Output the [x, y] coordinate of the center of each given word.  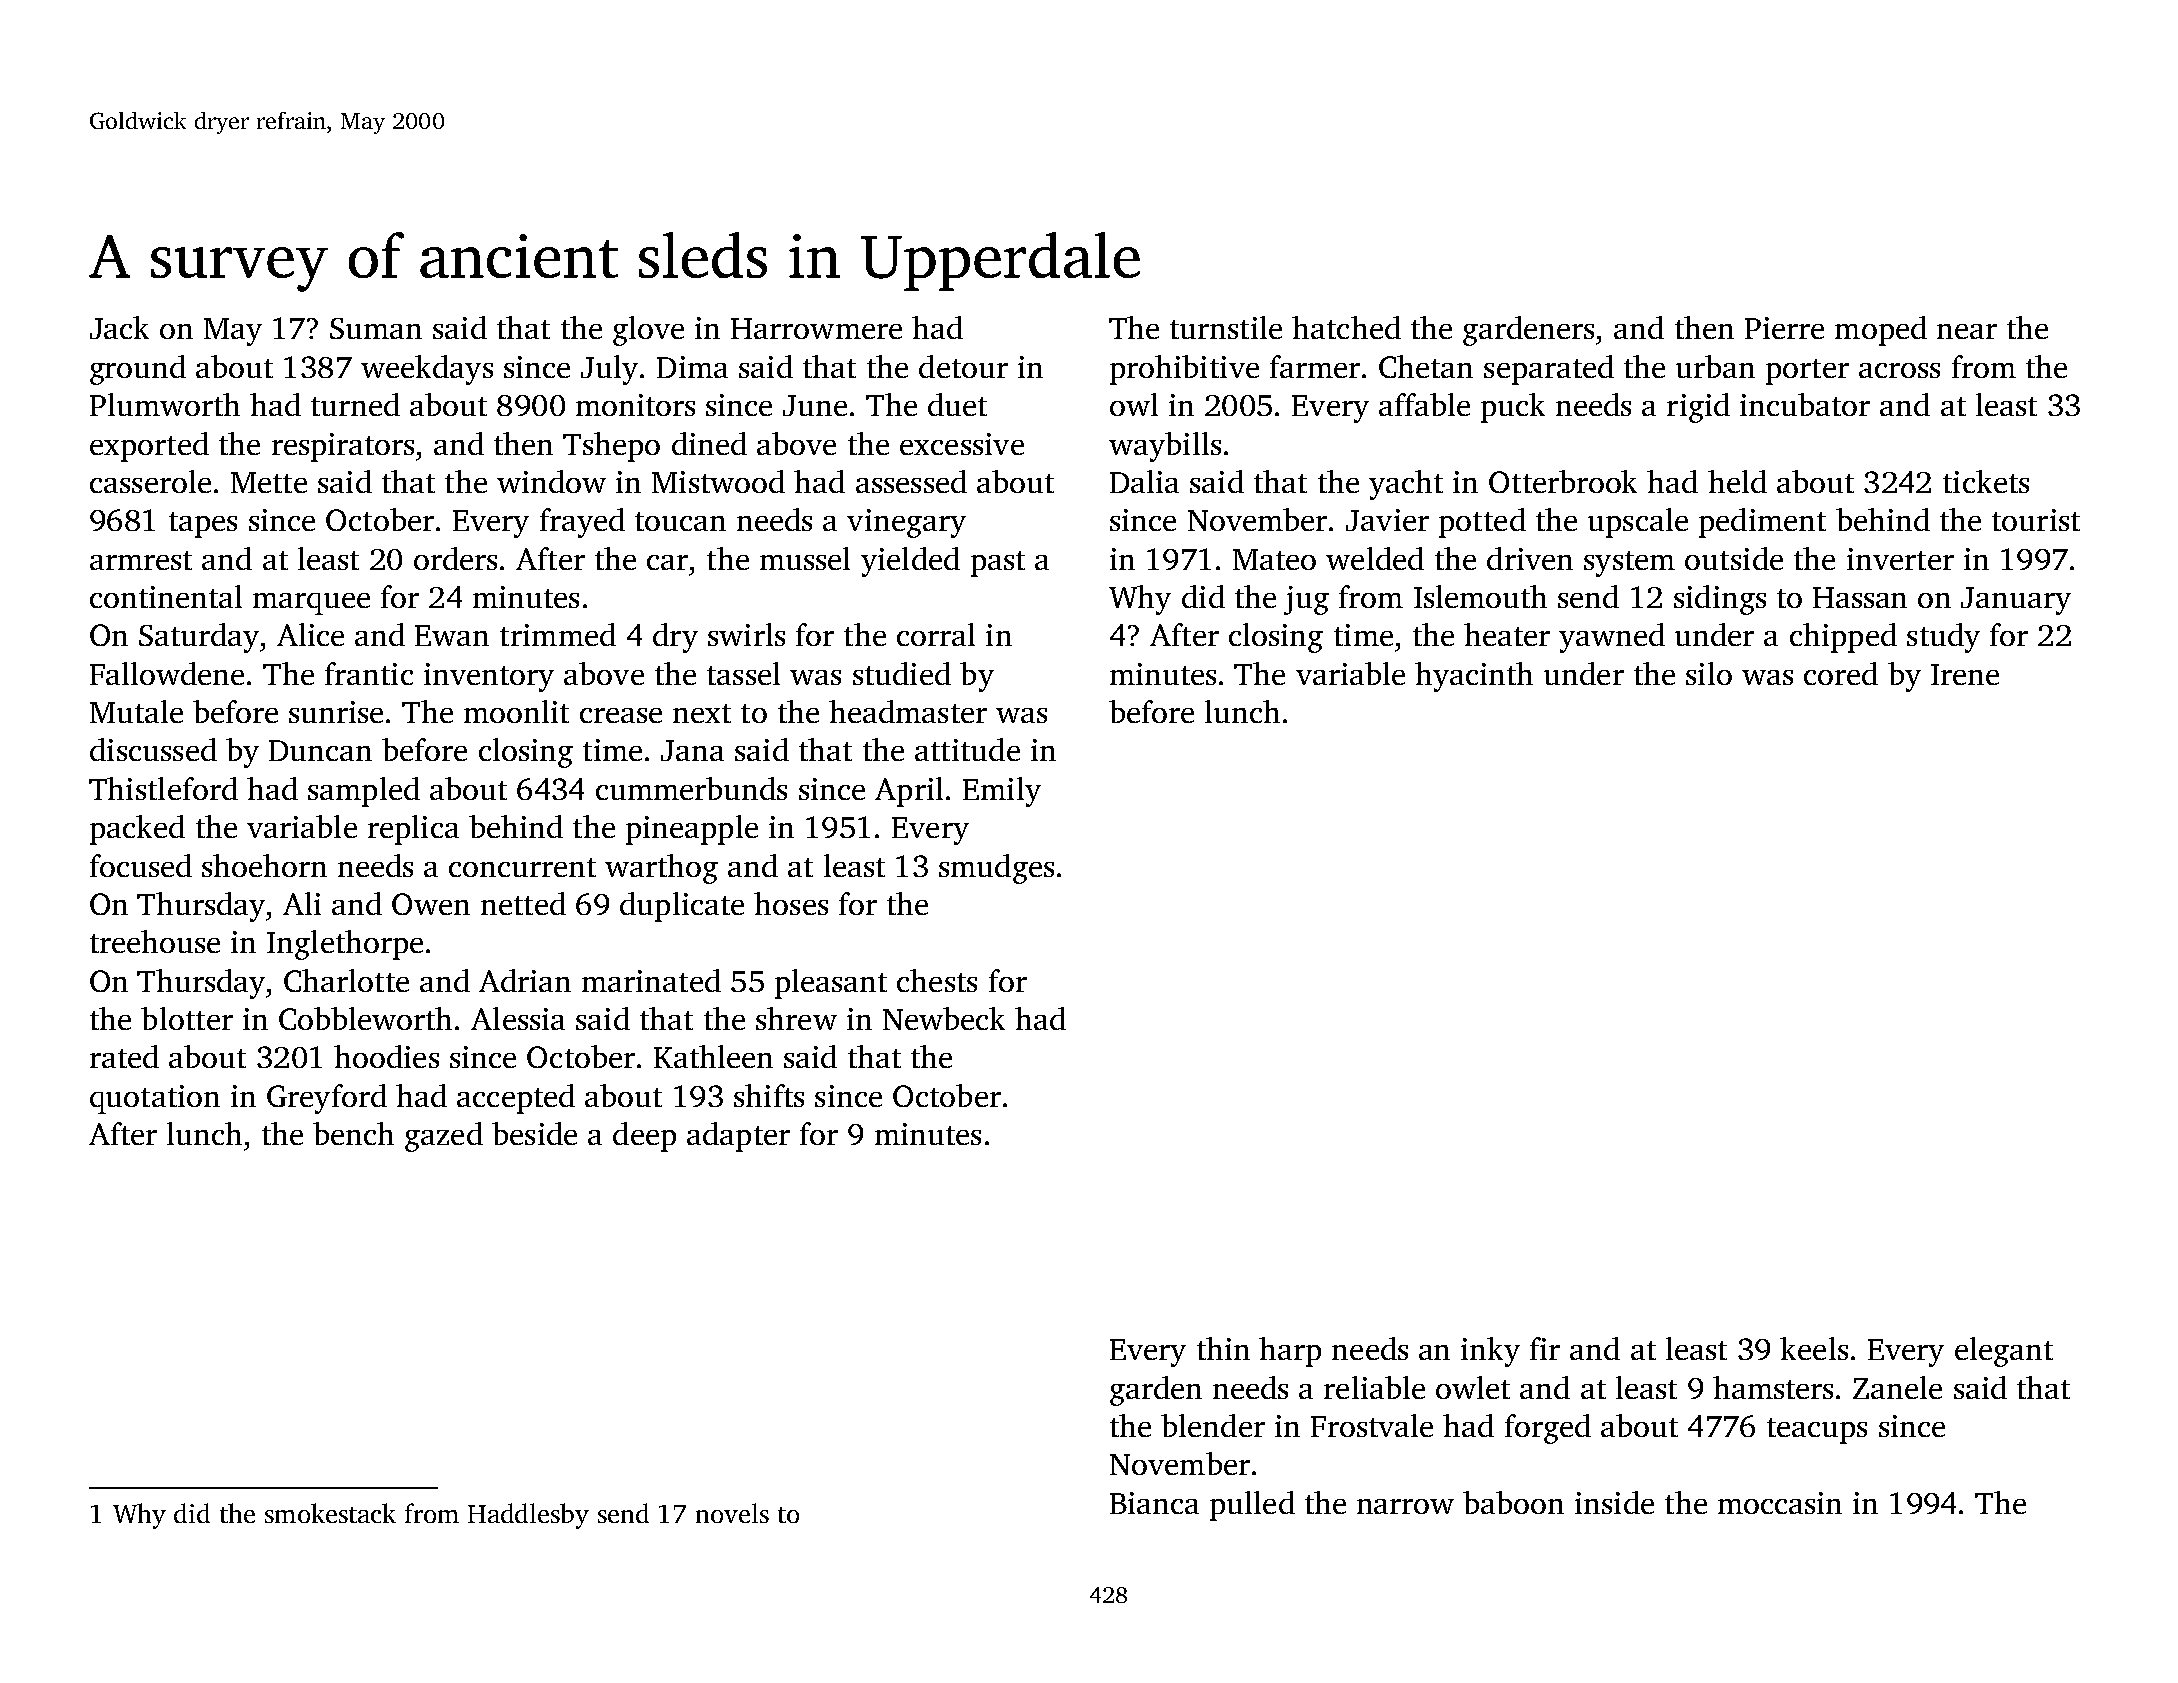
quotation [155, 1099]
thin [1223, 1348]
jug [1306, 600]
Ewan [452, 635]
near [1967, 331]
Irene [1965, 674]
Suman [376, 328]
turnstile [1226, 327]
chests [937, 980]
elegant [2004, 1352]
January [2016, 601]
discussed [153, 749]
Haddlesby [528, 1516]
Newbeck [944, 1018]
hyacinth [1474, 677]
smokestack [330, 1513]
